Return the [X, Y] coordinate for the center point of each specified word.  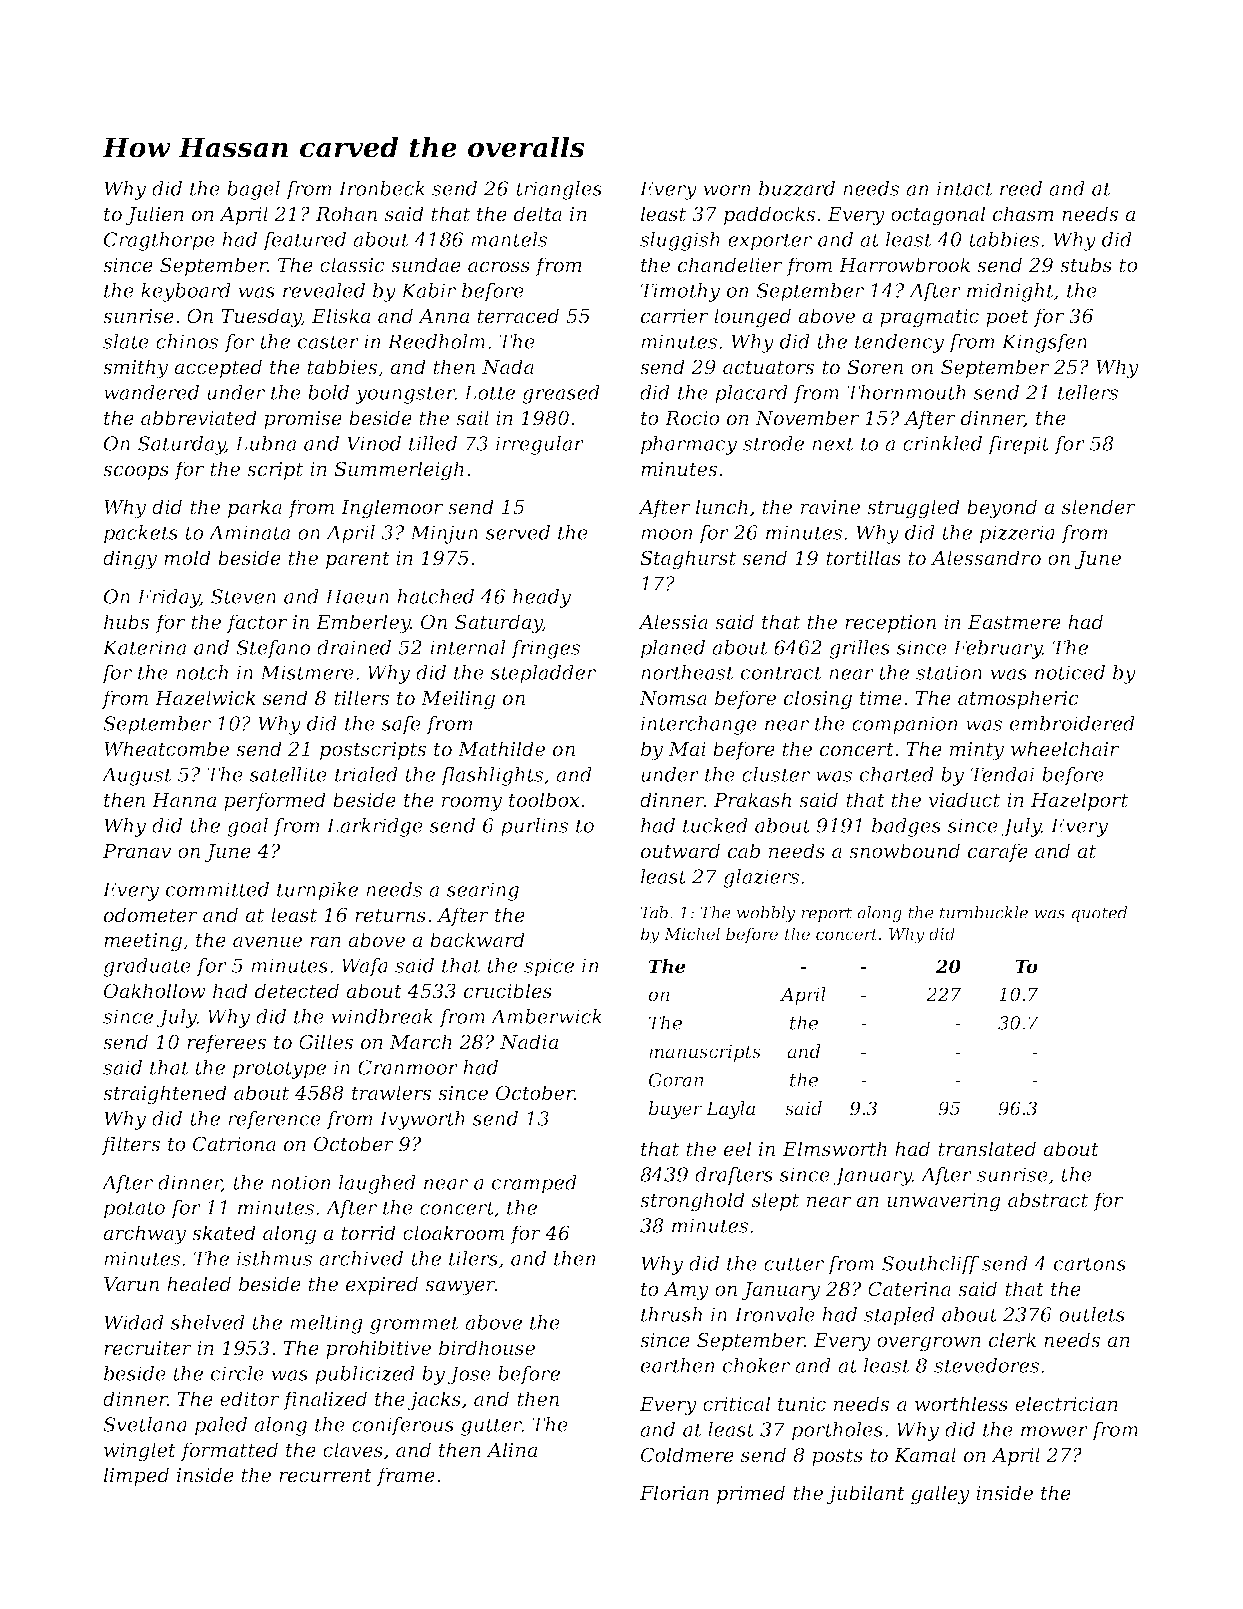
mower [1054, 1431]
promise [303, 420]
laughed [377, 1184]
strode [773, 443]
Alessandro [986, 558]
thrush [671, 1314]
